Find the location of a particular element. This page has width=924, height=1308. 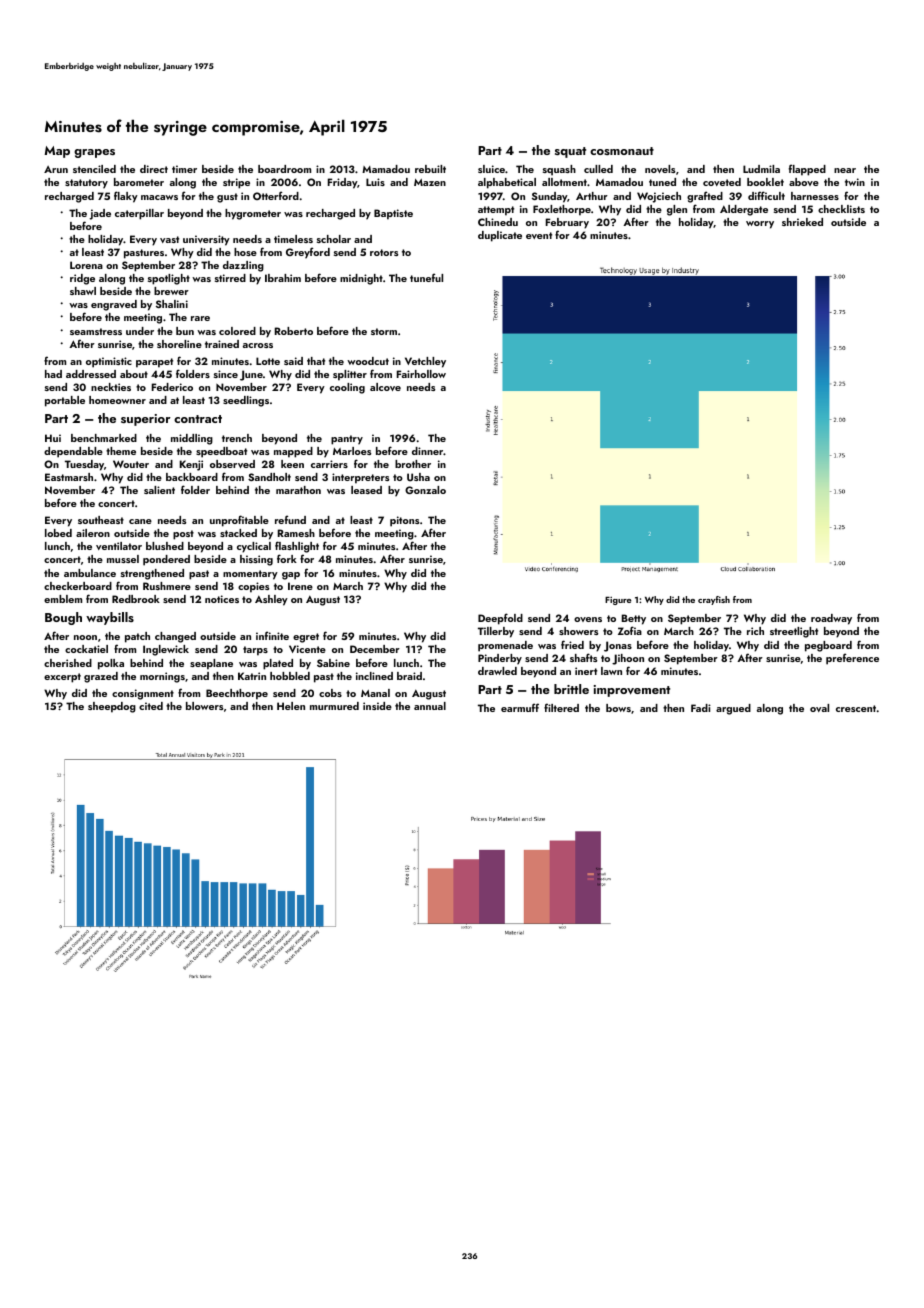

dinner is located at coordinates (427, 451).
